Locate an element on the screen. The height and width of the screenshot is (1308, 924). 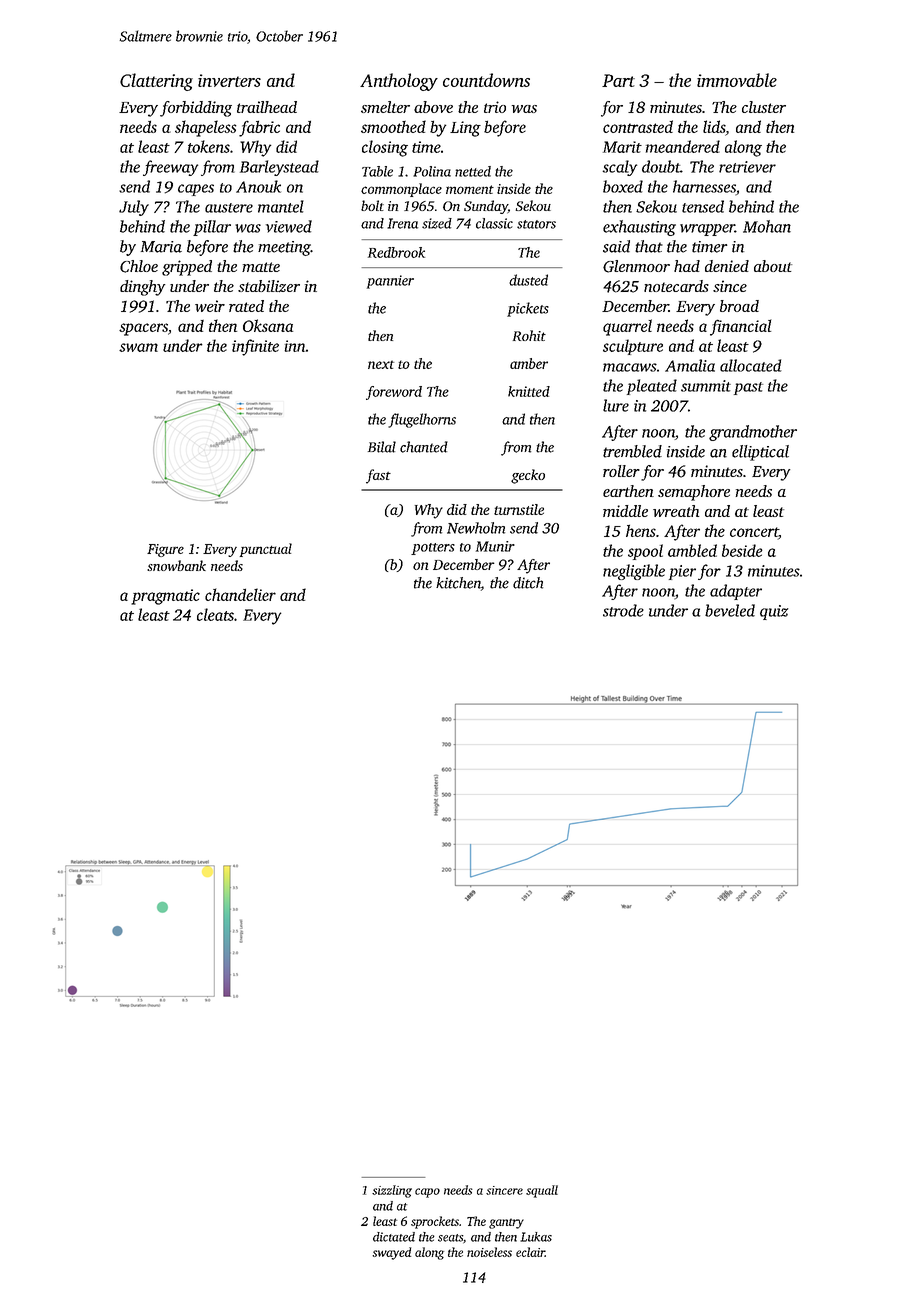
inverters is located at coordinates (229, 80).
